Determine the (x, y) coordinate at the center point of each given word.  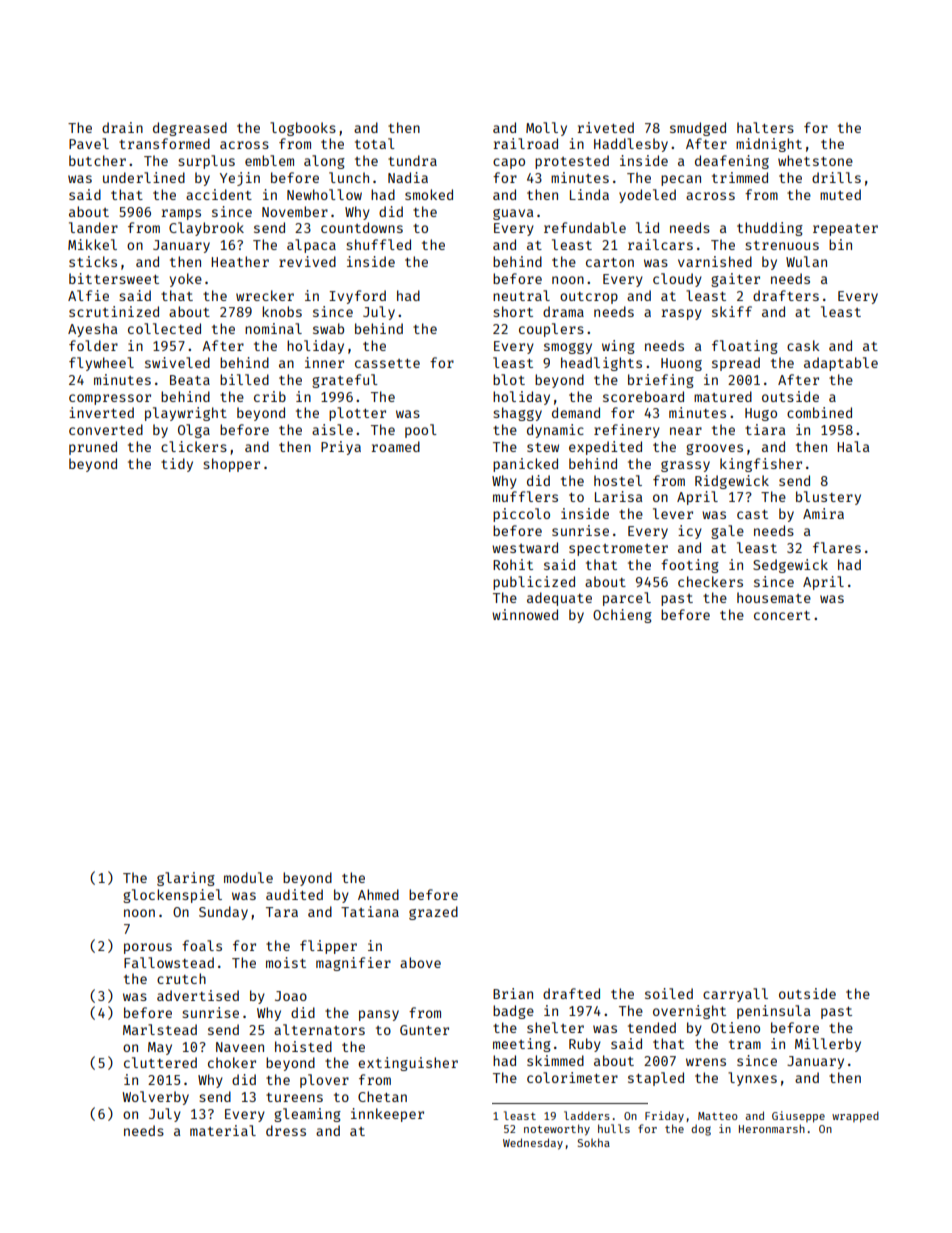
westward (525, 547)
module (248, 877)
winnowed (525, 614)
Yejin (240, 179)
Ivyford (357, 297)
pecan (681, 180)
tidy (177, 465)
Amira (823, 513)
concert (782, 615)
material (223, 1130)
